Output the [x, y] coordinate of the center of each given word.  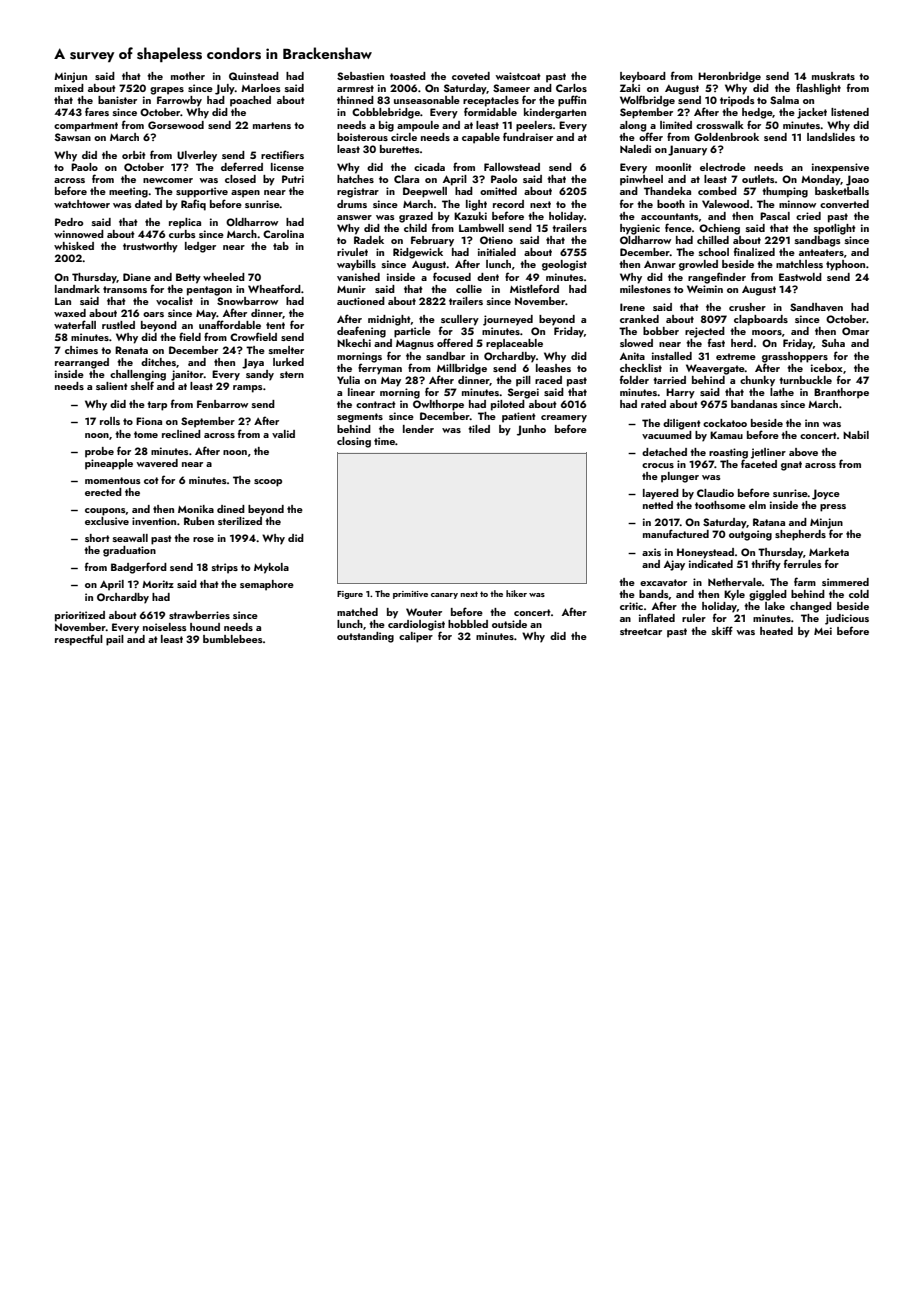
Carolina [283, 234]
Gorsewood [176, 125]
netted [658, 505]
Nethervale [735, 582]
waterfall [75, 324]
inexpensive [840, 168]
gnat [791, 466]
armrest [355, 88]
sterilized [240, 521]
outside [509, 624]
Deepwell [425, 192]
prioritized [80, 616]
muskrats [833, 76]
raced [548, 380]
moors [767, 332]
